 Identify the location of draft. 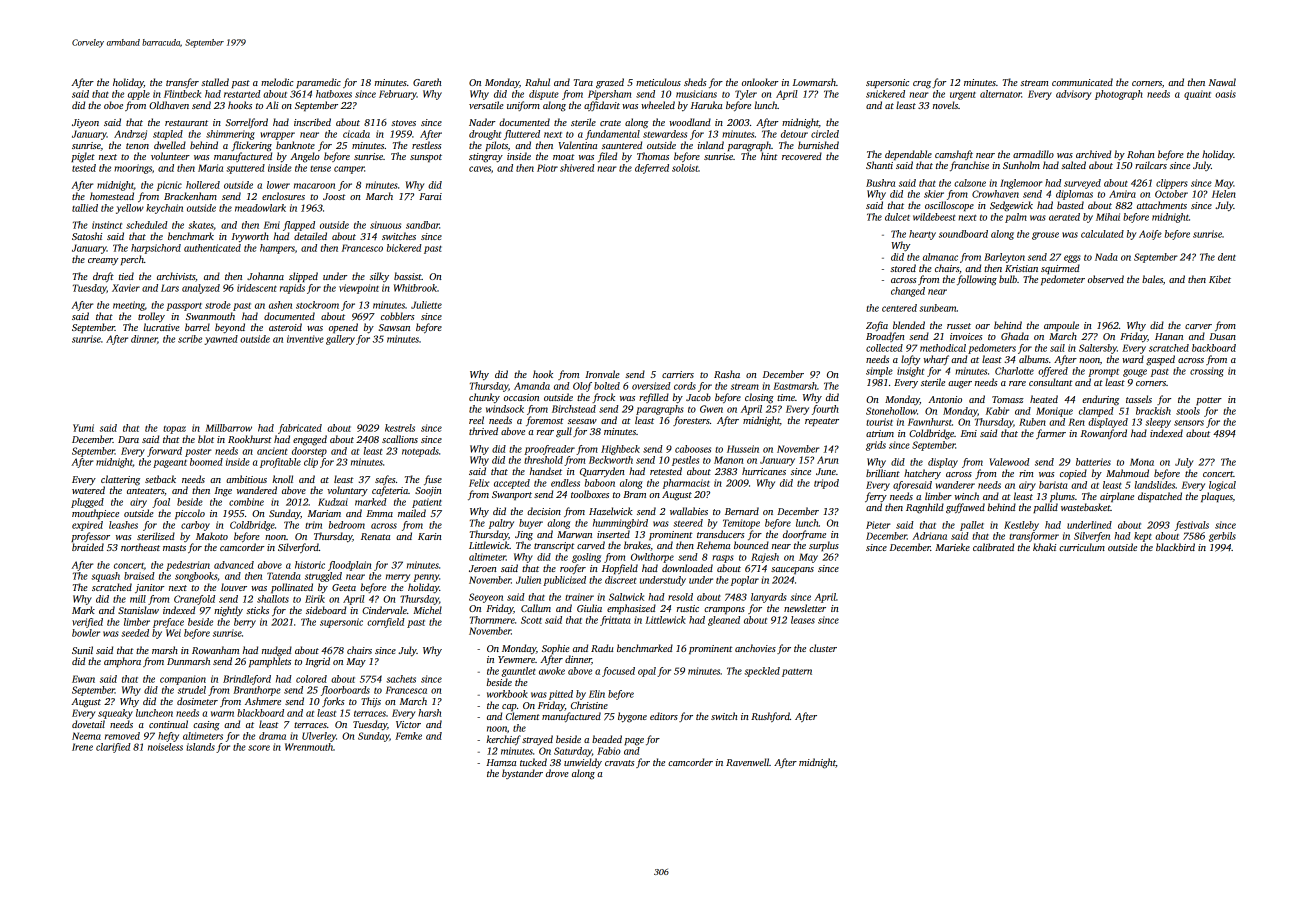
(103, 277).
